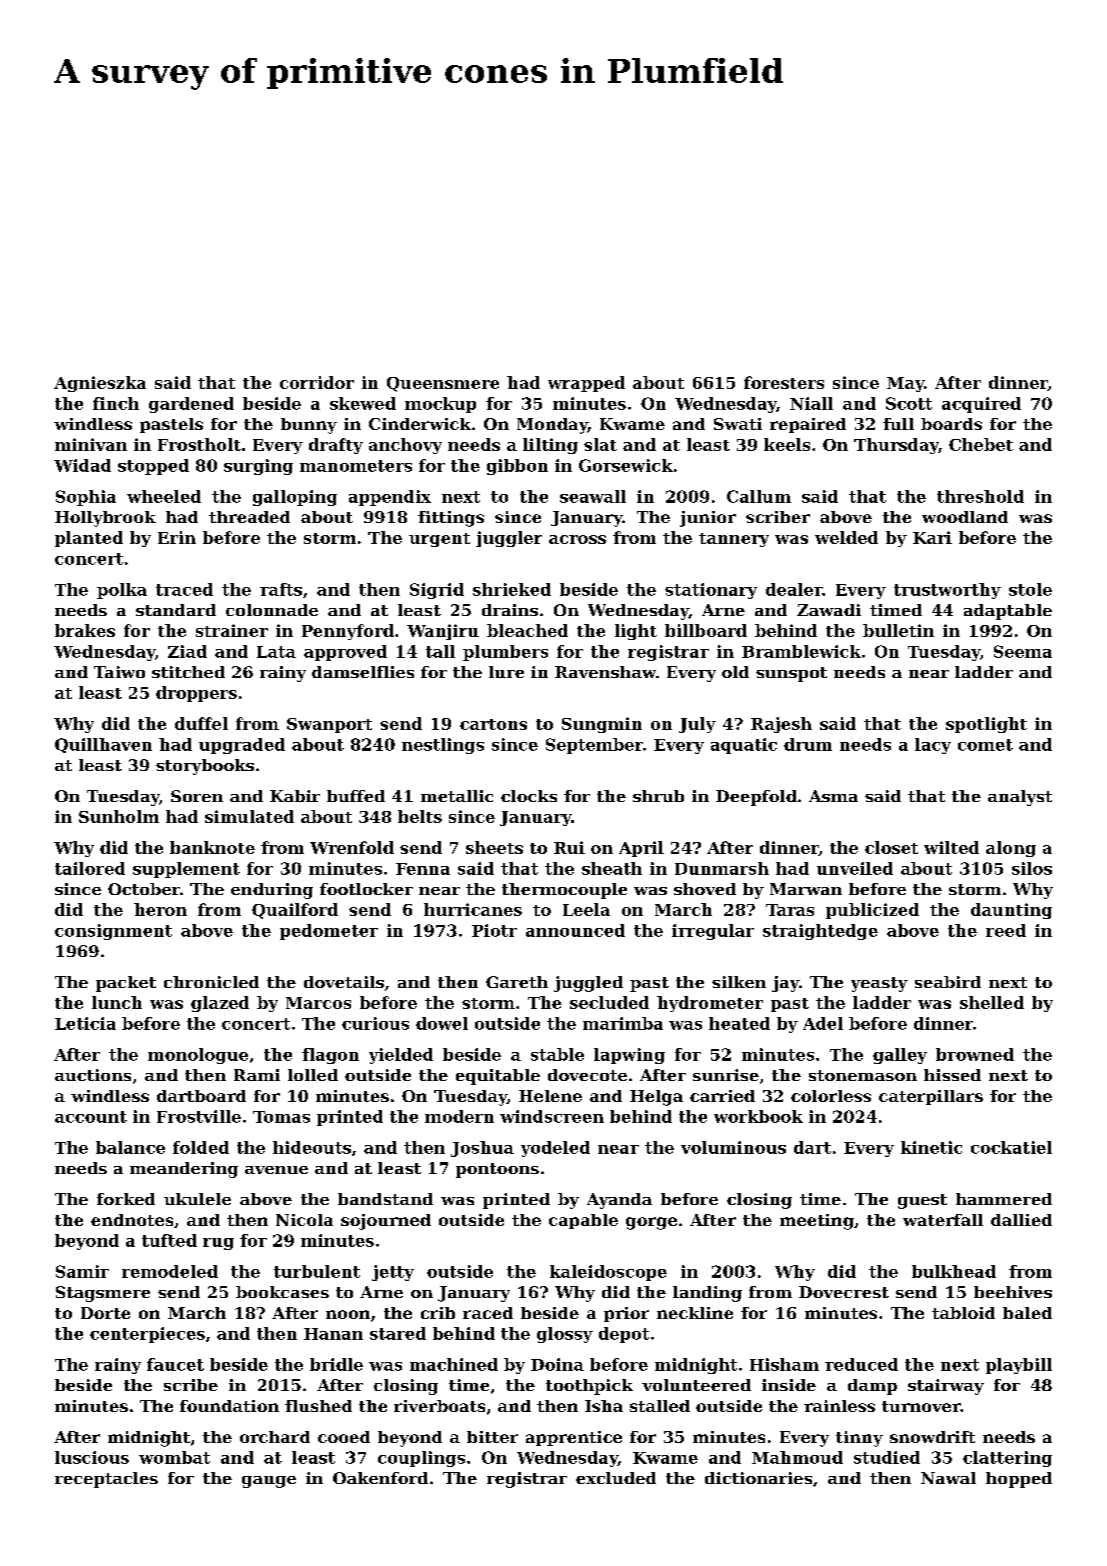 This image has width=1107, height=1566. I want to click on Agnieszka, so click(100, 384).
